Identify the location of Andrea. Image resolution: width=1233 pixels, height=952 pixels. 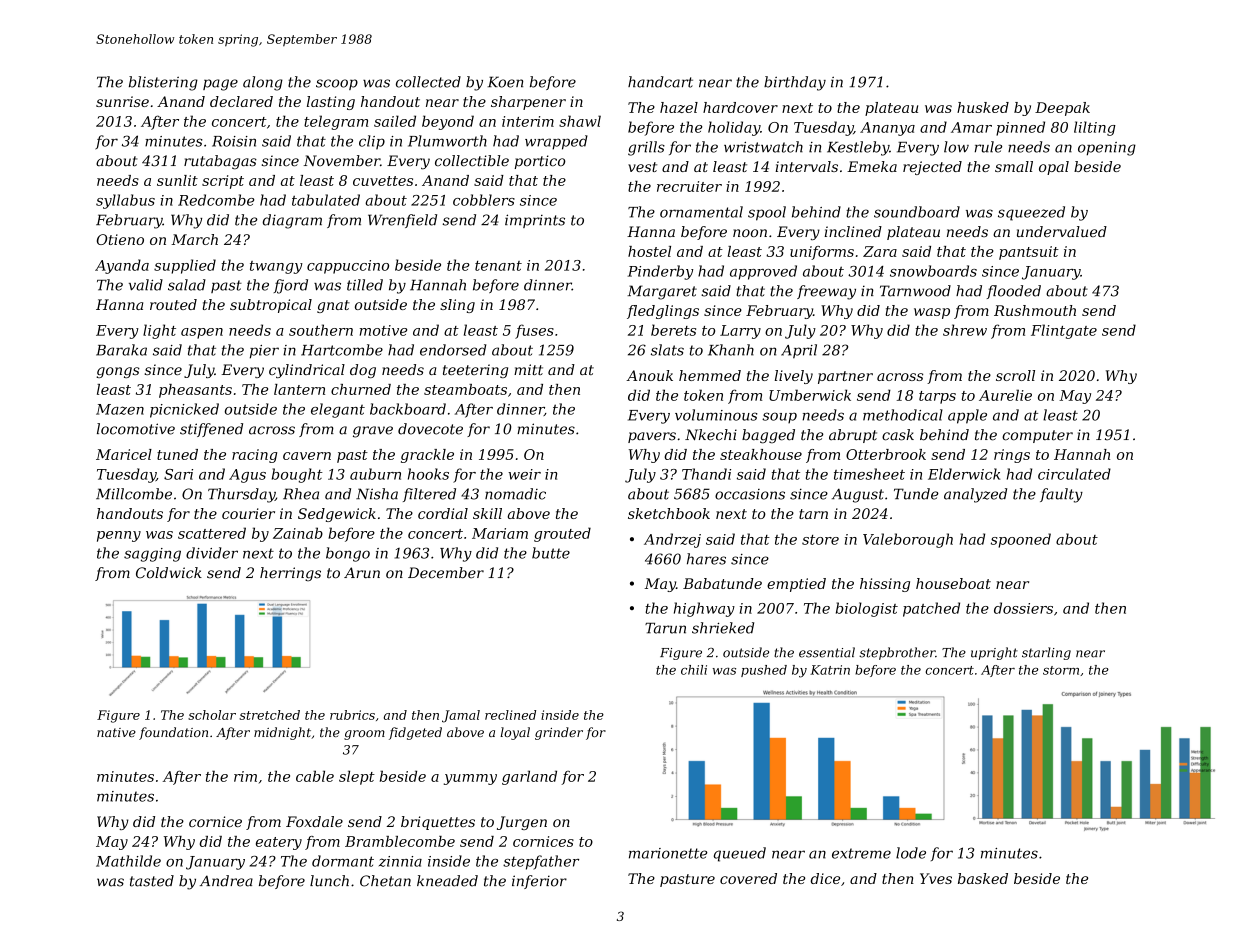
(226, 881).
